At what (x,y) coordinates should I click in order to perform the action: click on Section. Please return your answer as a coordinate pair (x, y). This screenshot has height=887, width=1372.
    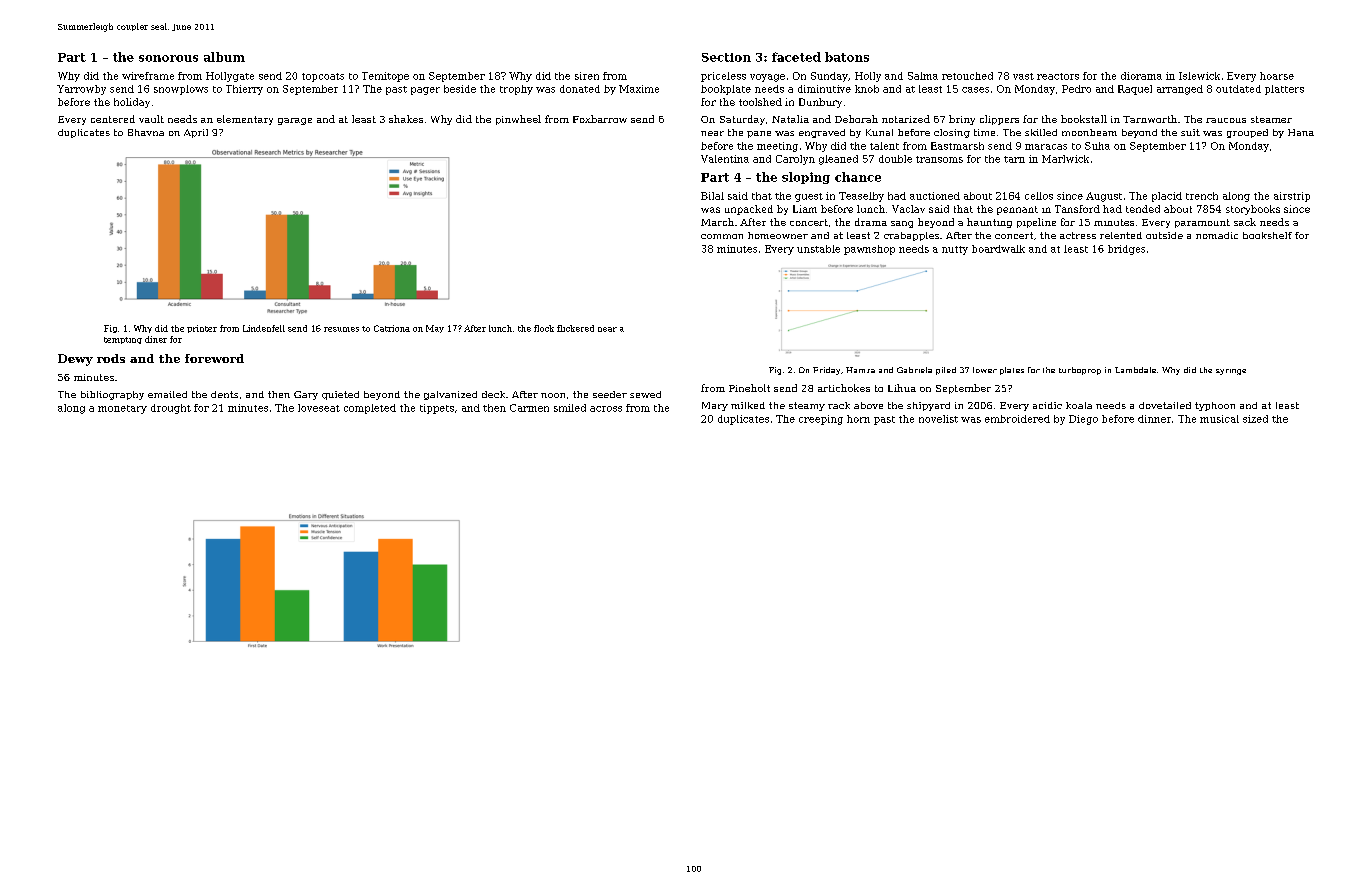
    Looking at the image, I should click on (726, 57).
